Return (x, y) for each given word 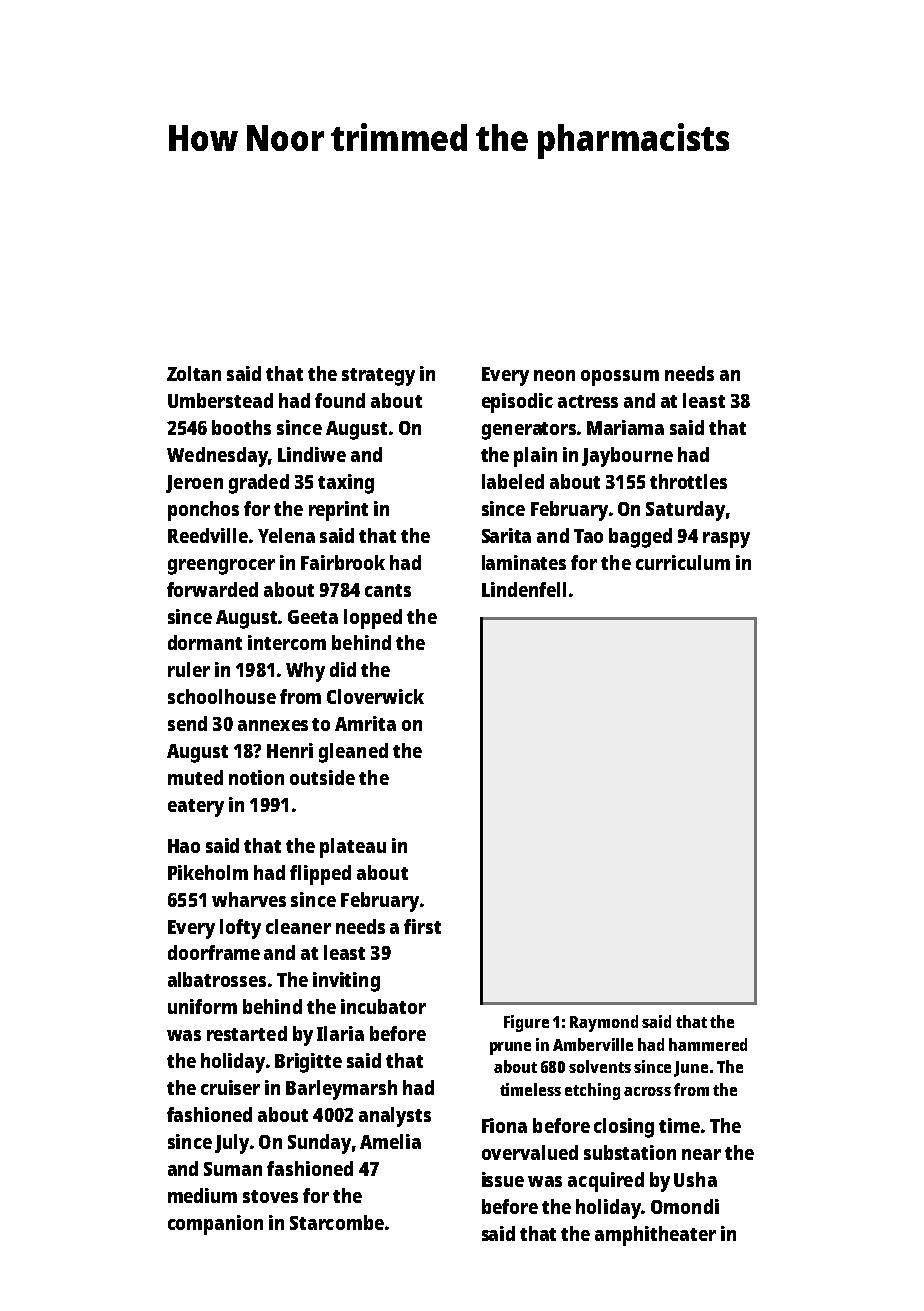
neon (554, 375)
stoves (270, 1196)
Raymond (604, 1023)
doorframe (214, 952)
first (422, 926)
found (340, 400)
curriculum (683, 562)
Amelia (390, 1141)
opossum (620, 378)
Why (305, 672)
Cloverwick (375, 696)
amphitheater (655, 1236)
